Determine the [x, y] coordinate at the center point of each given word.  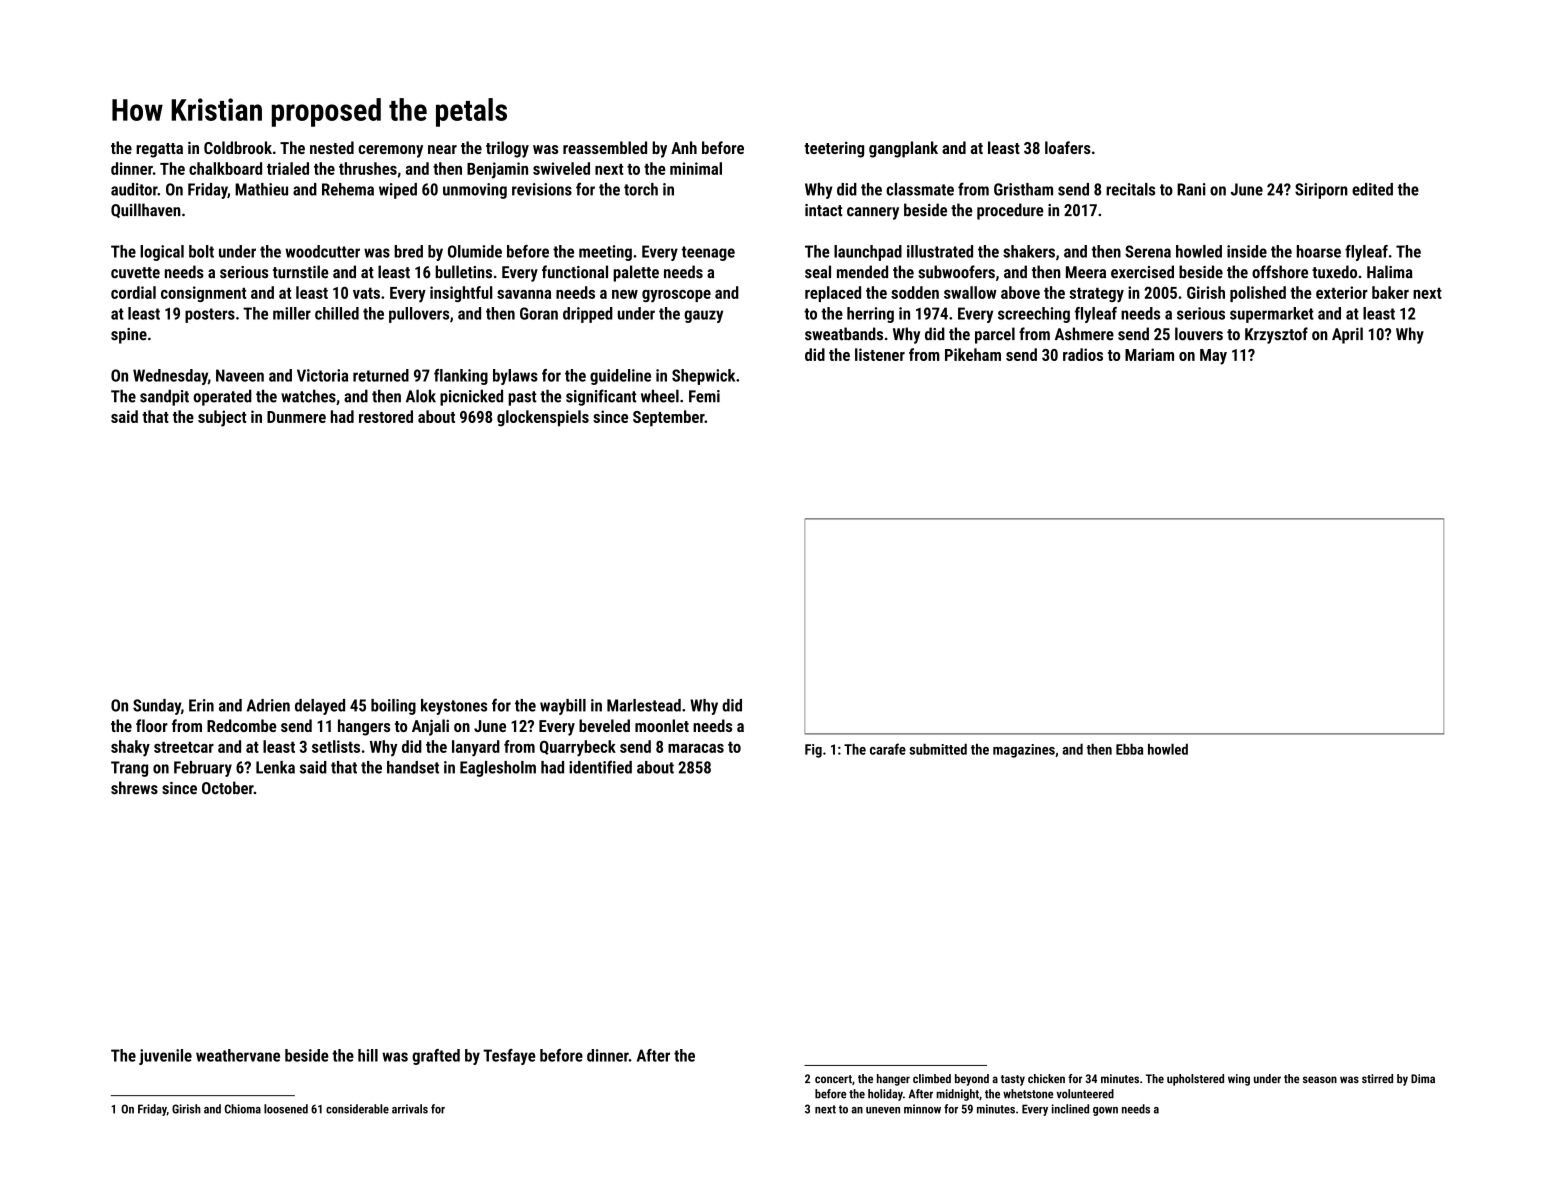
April [1347, 335]
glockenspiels [543, 418]
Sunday [157, 707]
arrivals [410, 1109]
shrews [134, 788]
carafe [888, 749]
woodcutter [322, 251]
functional [575, 272]
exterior [1342, 292]
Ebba [1129, 749]
